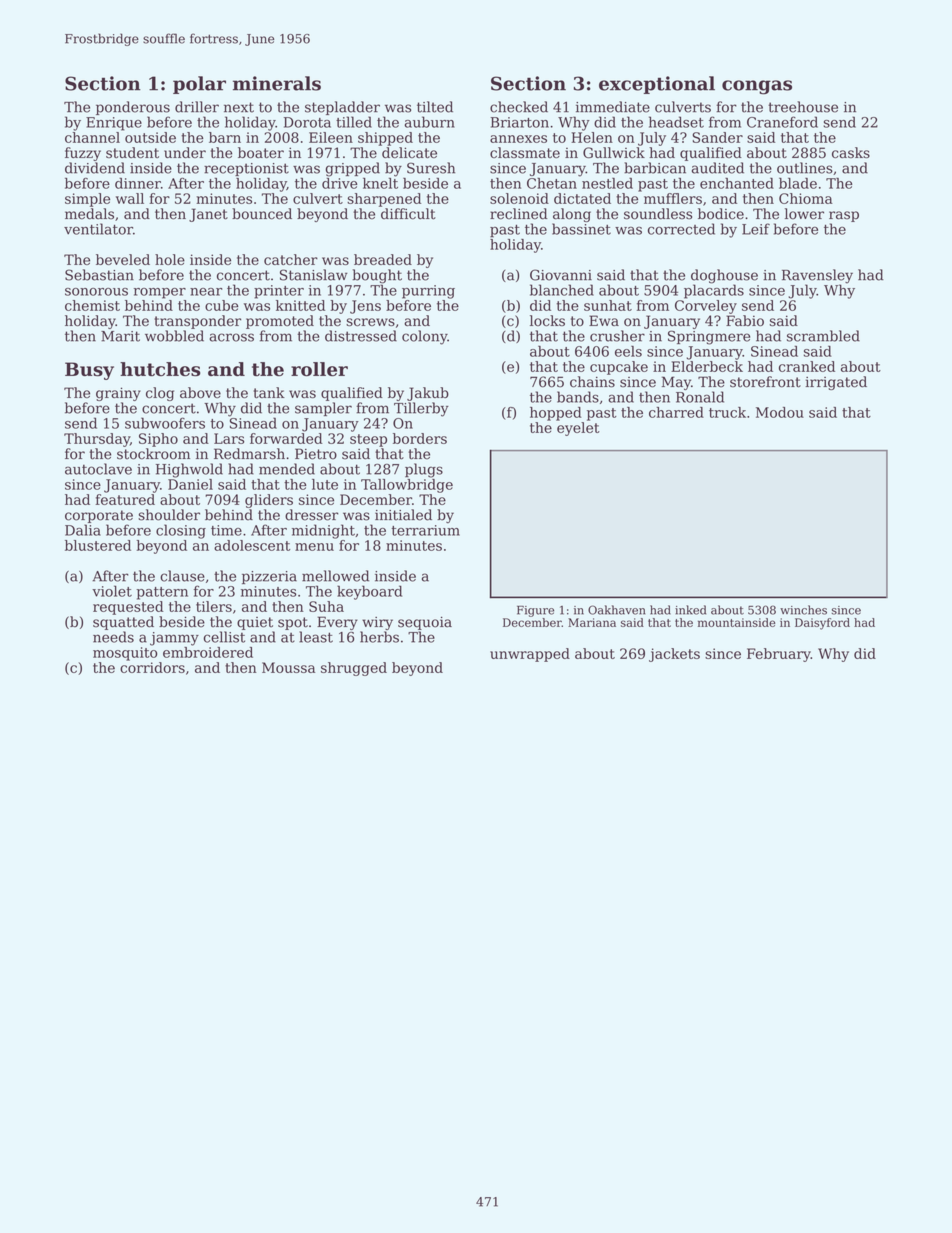 The height and width of the image is (1233, 952). Describe the element at coordinates (125, 654) in the image. I see `mosquito` at that location.
